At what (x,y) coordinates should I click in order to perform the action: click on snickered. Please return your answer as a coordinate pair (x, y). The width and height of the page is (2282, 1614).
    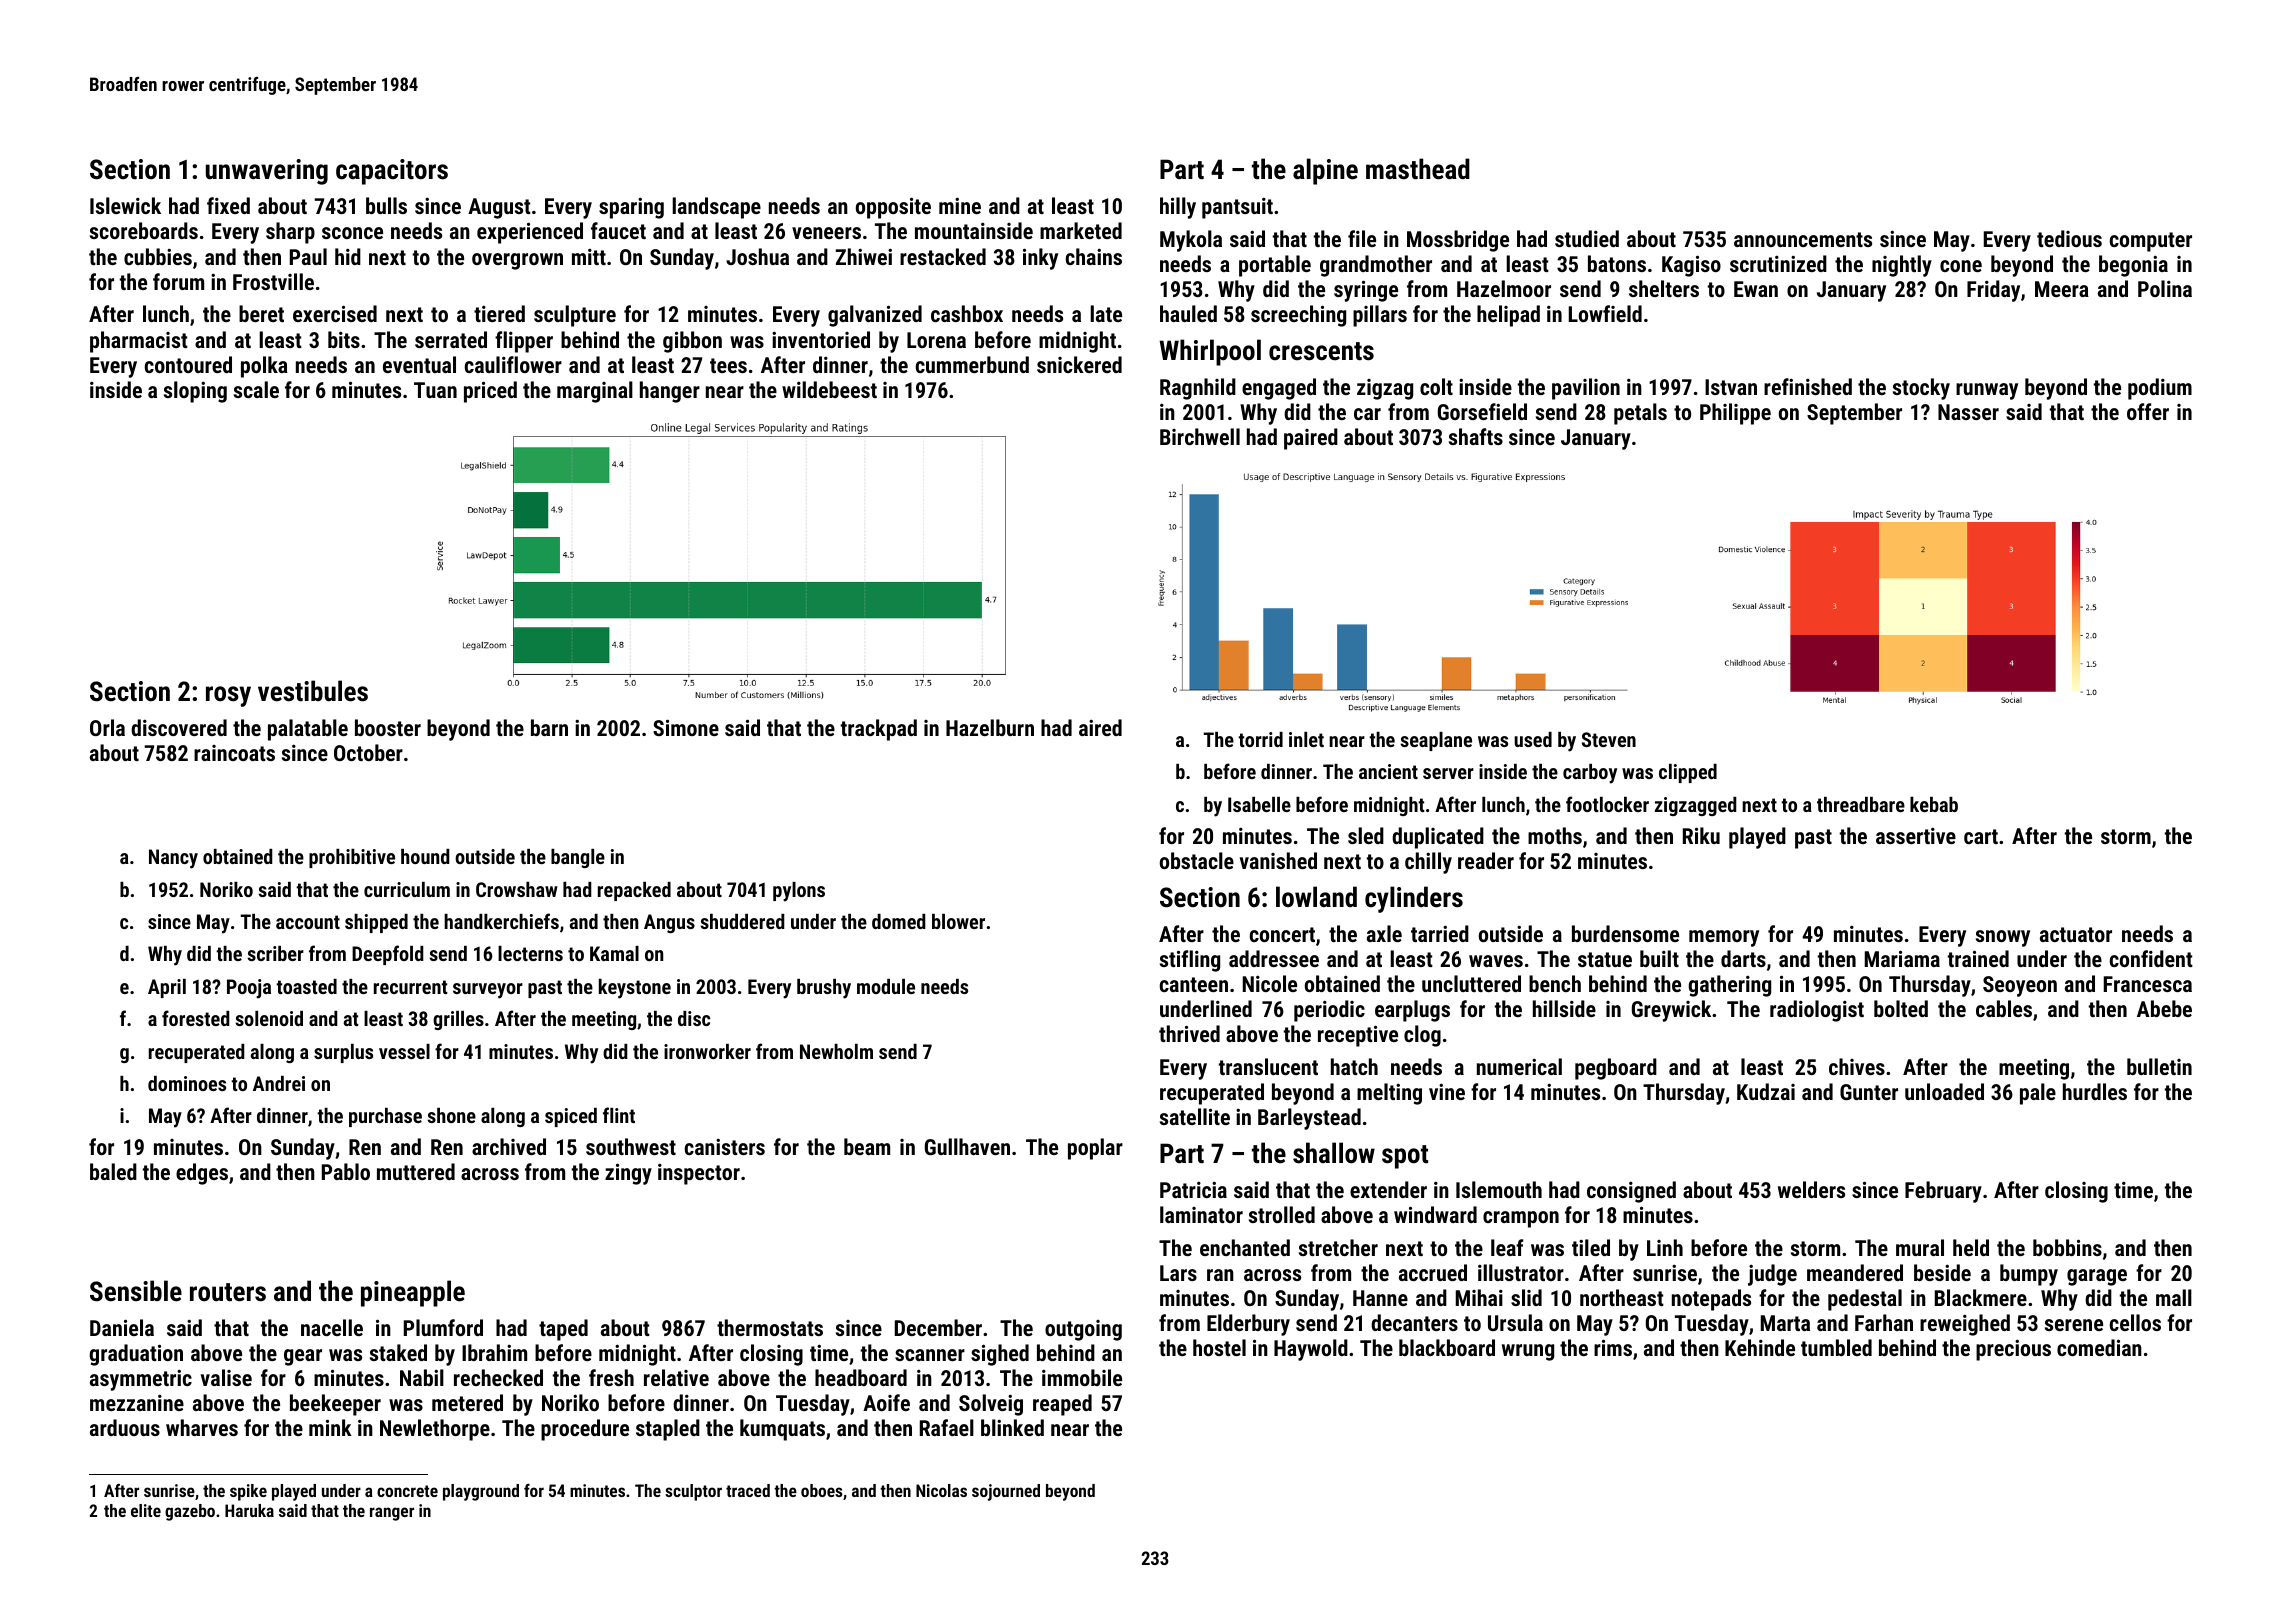
    Looking at the image, I should click on (1079, 364).
